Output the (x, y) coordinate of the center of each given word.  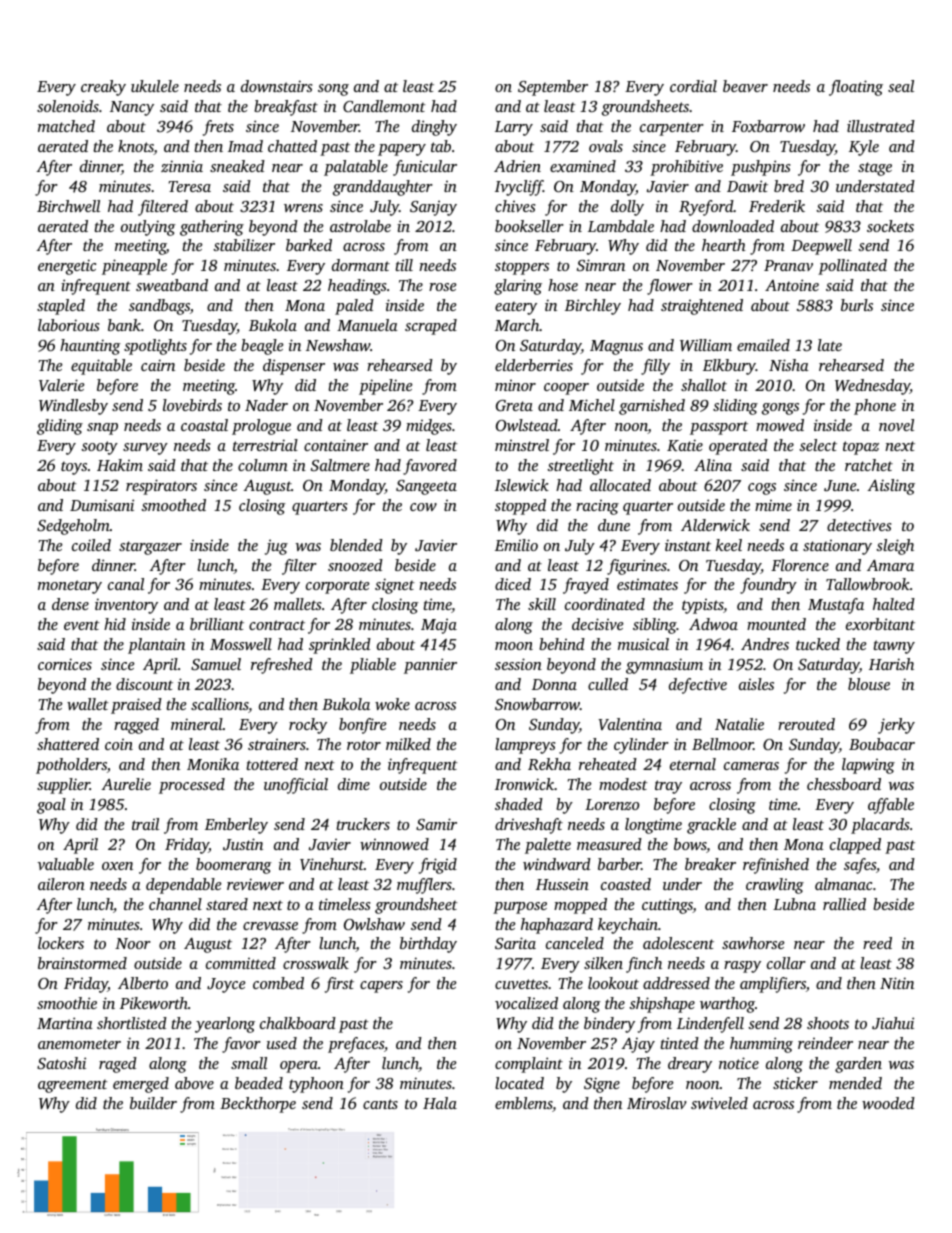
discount (144, 684)
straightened (702, 307)
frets (218, 128)
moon (514, 646)
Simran (601, 265)
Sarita (515, 943)
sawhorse (753, 943)
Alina (713, 465)
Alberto (143, 983)
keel (729, 545)
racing (597, 507)
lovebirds (192, 405)
